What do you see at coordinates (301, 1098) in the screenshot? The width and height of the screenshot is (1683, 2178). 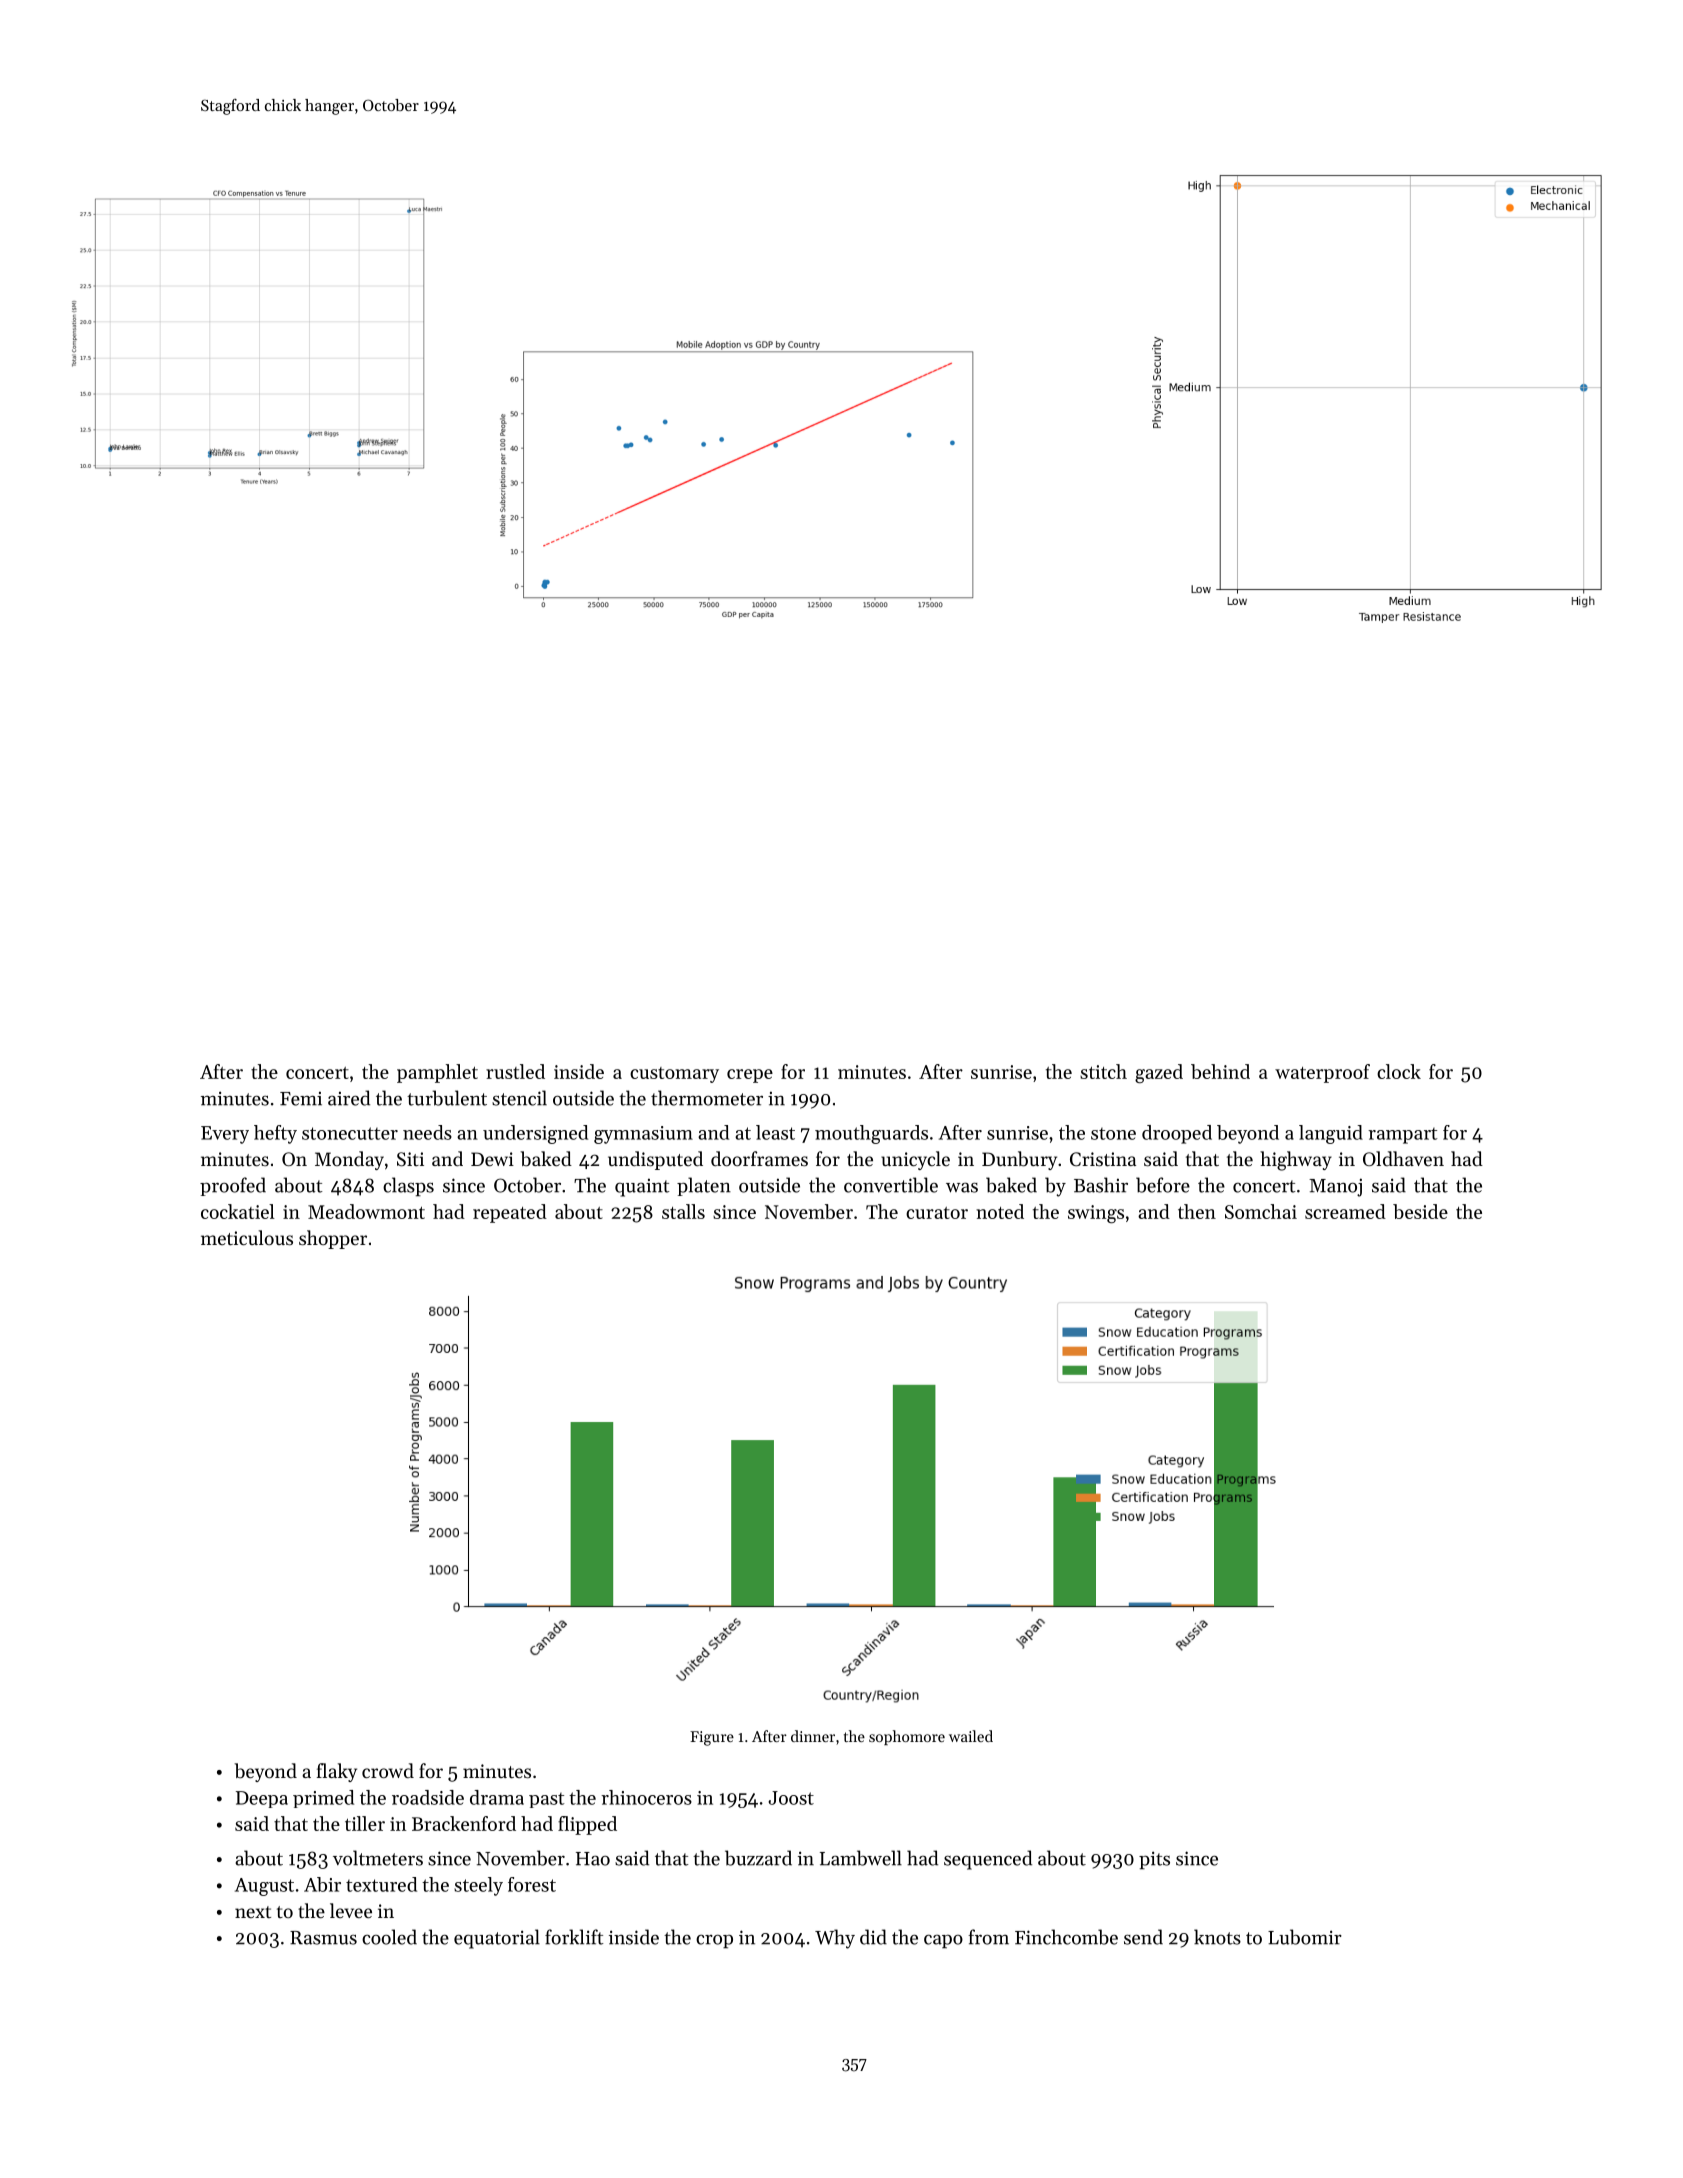 I see `Femi` at bounding box center [301, 1098].
